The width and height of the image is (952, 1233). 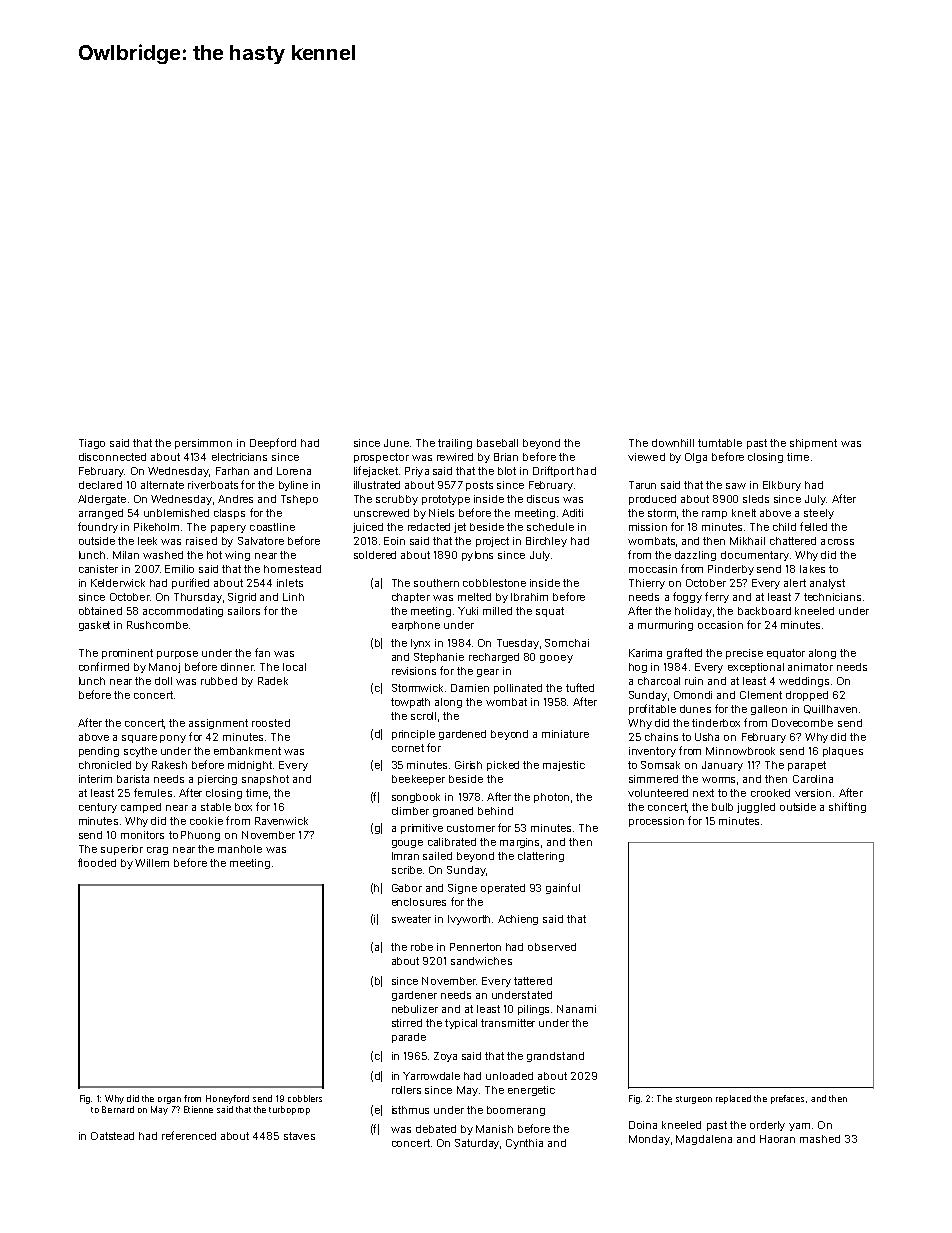 What do you see at coordinates (98, 527) in the image?
I see `foundry` at bounding box center [98, 527].
